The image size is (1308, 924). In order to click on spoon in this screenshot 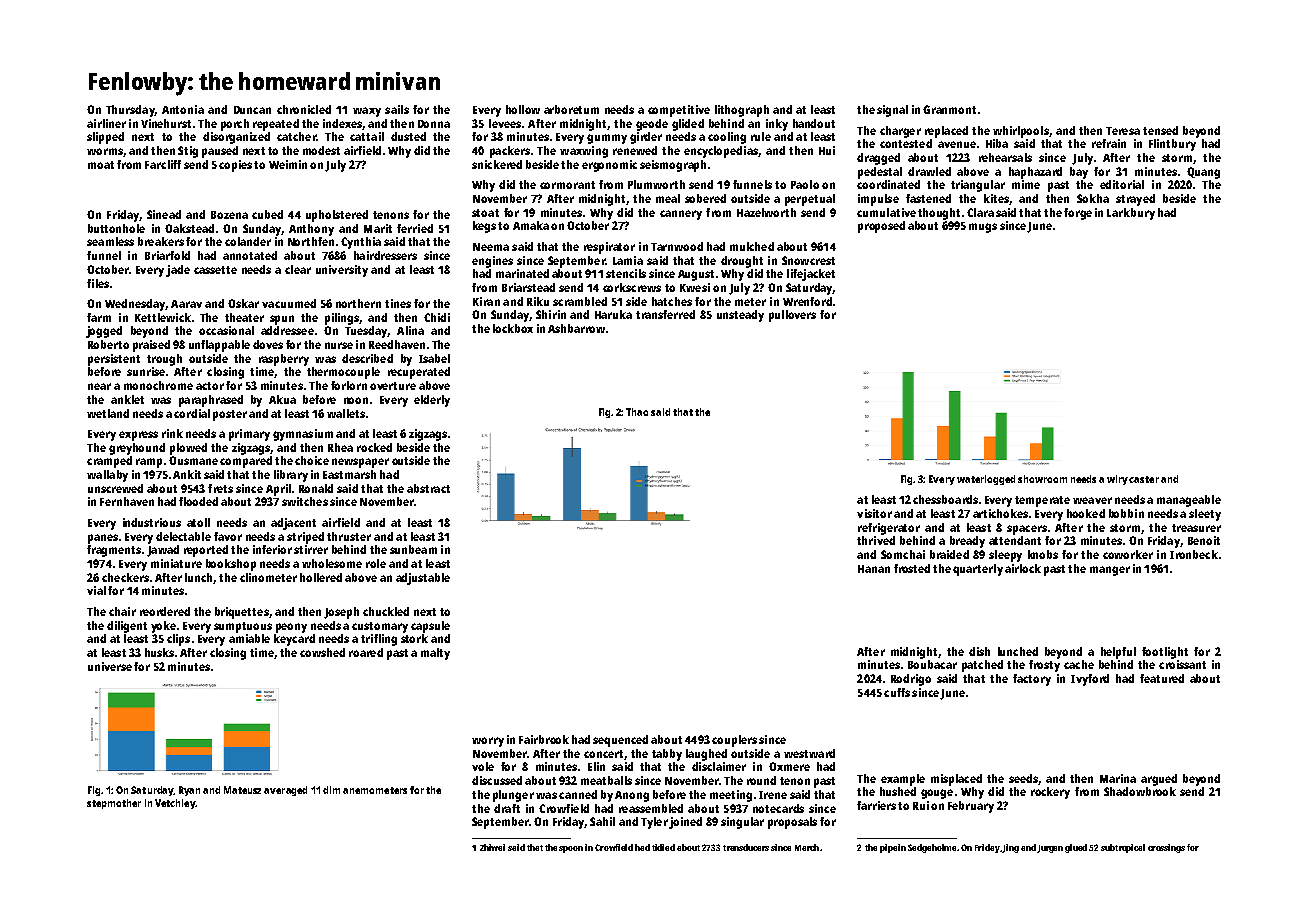, I will do `click(571, 849)`.
